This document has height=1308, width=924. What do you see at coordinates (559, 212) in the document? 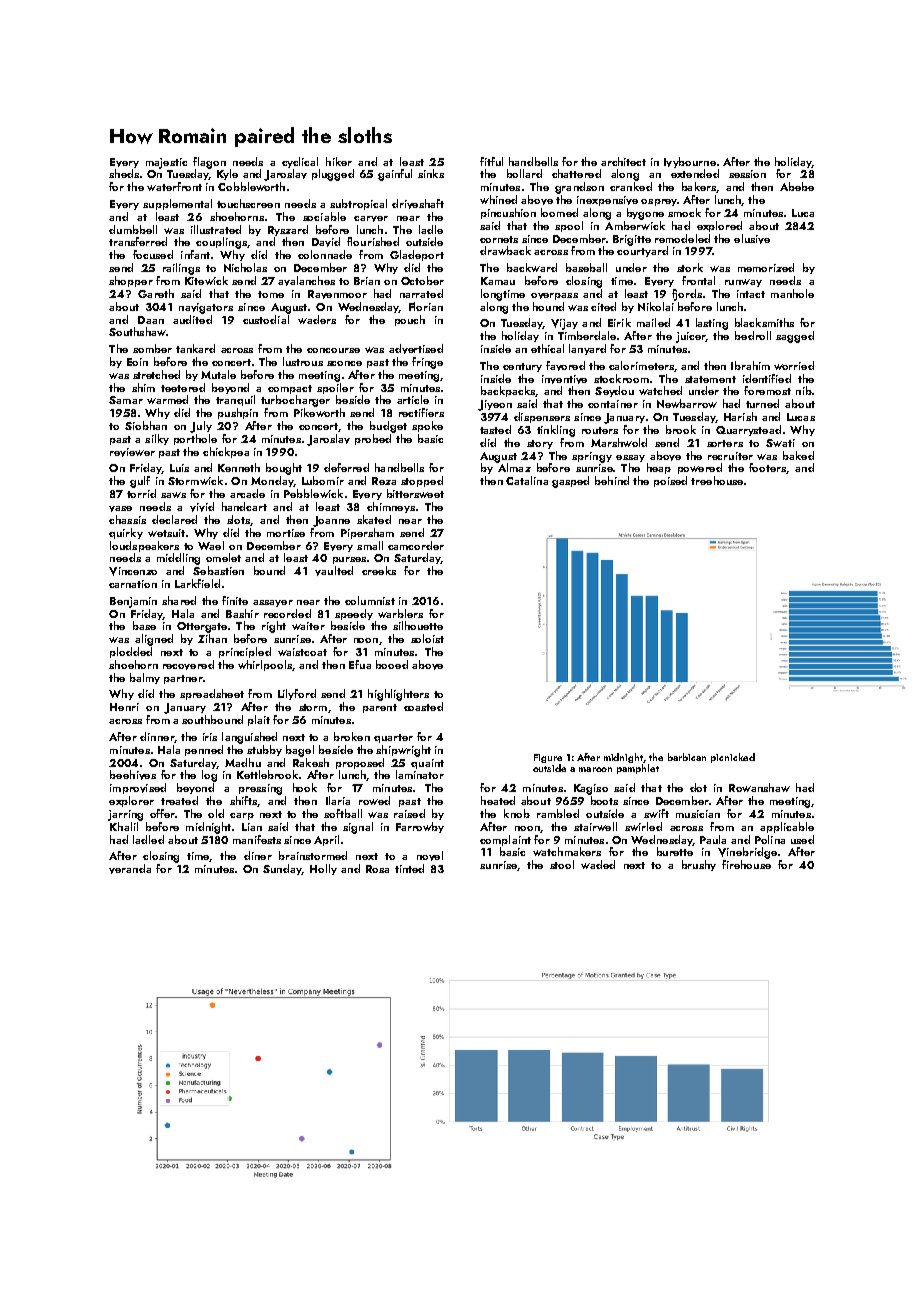
I see `loomed` at bounding box center [559, 212].
